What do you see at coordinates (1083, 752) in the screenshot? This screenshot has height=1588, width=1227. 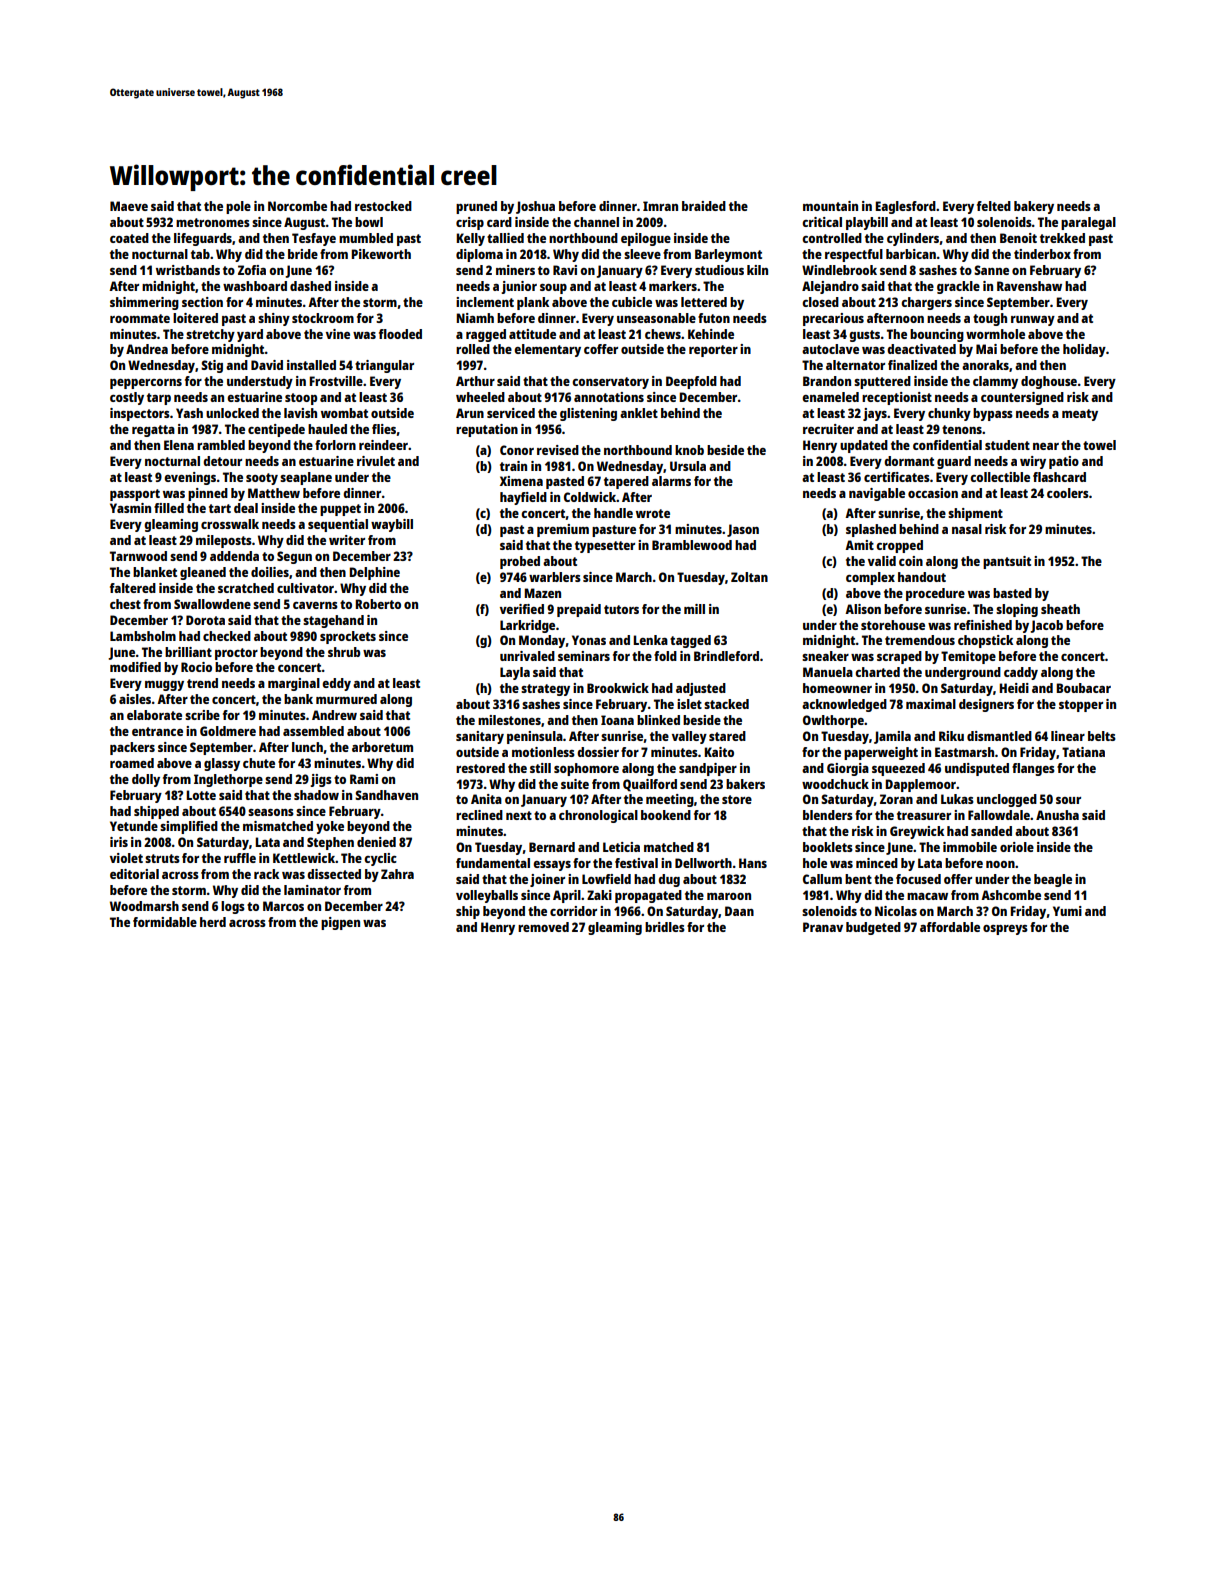 I see `Tatiana` at bounding box center [1083, 752].
